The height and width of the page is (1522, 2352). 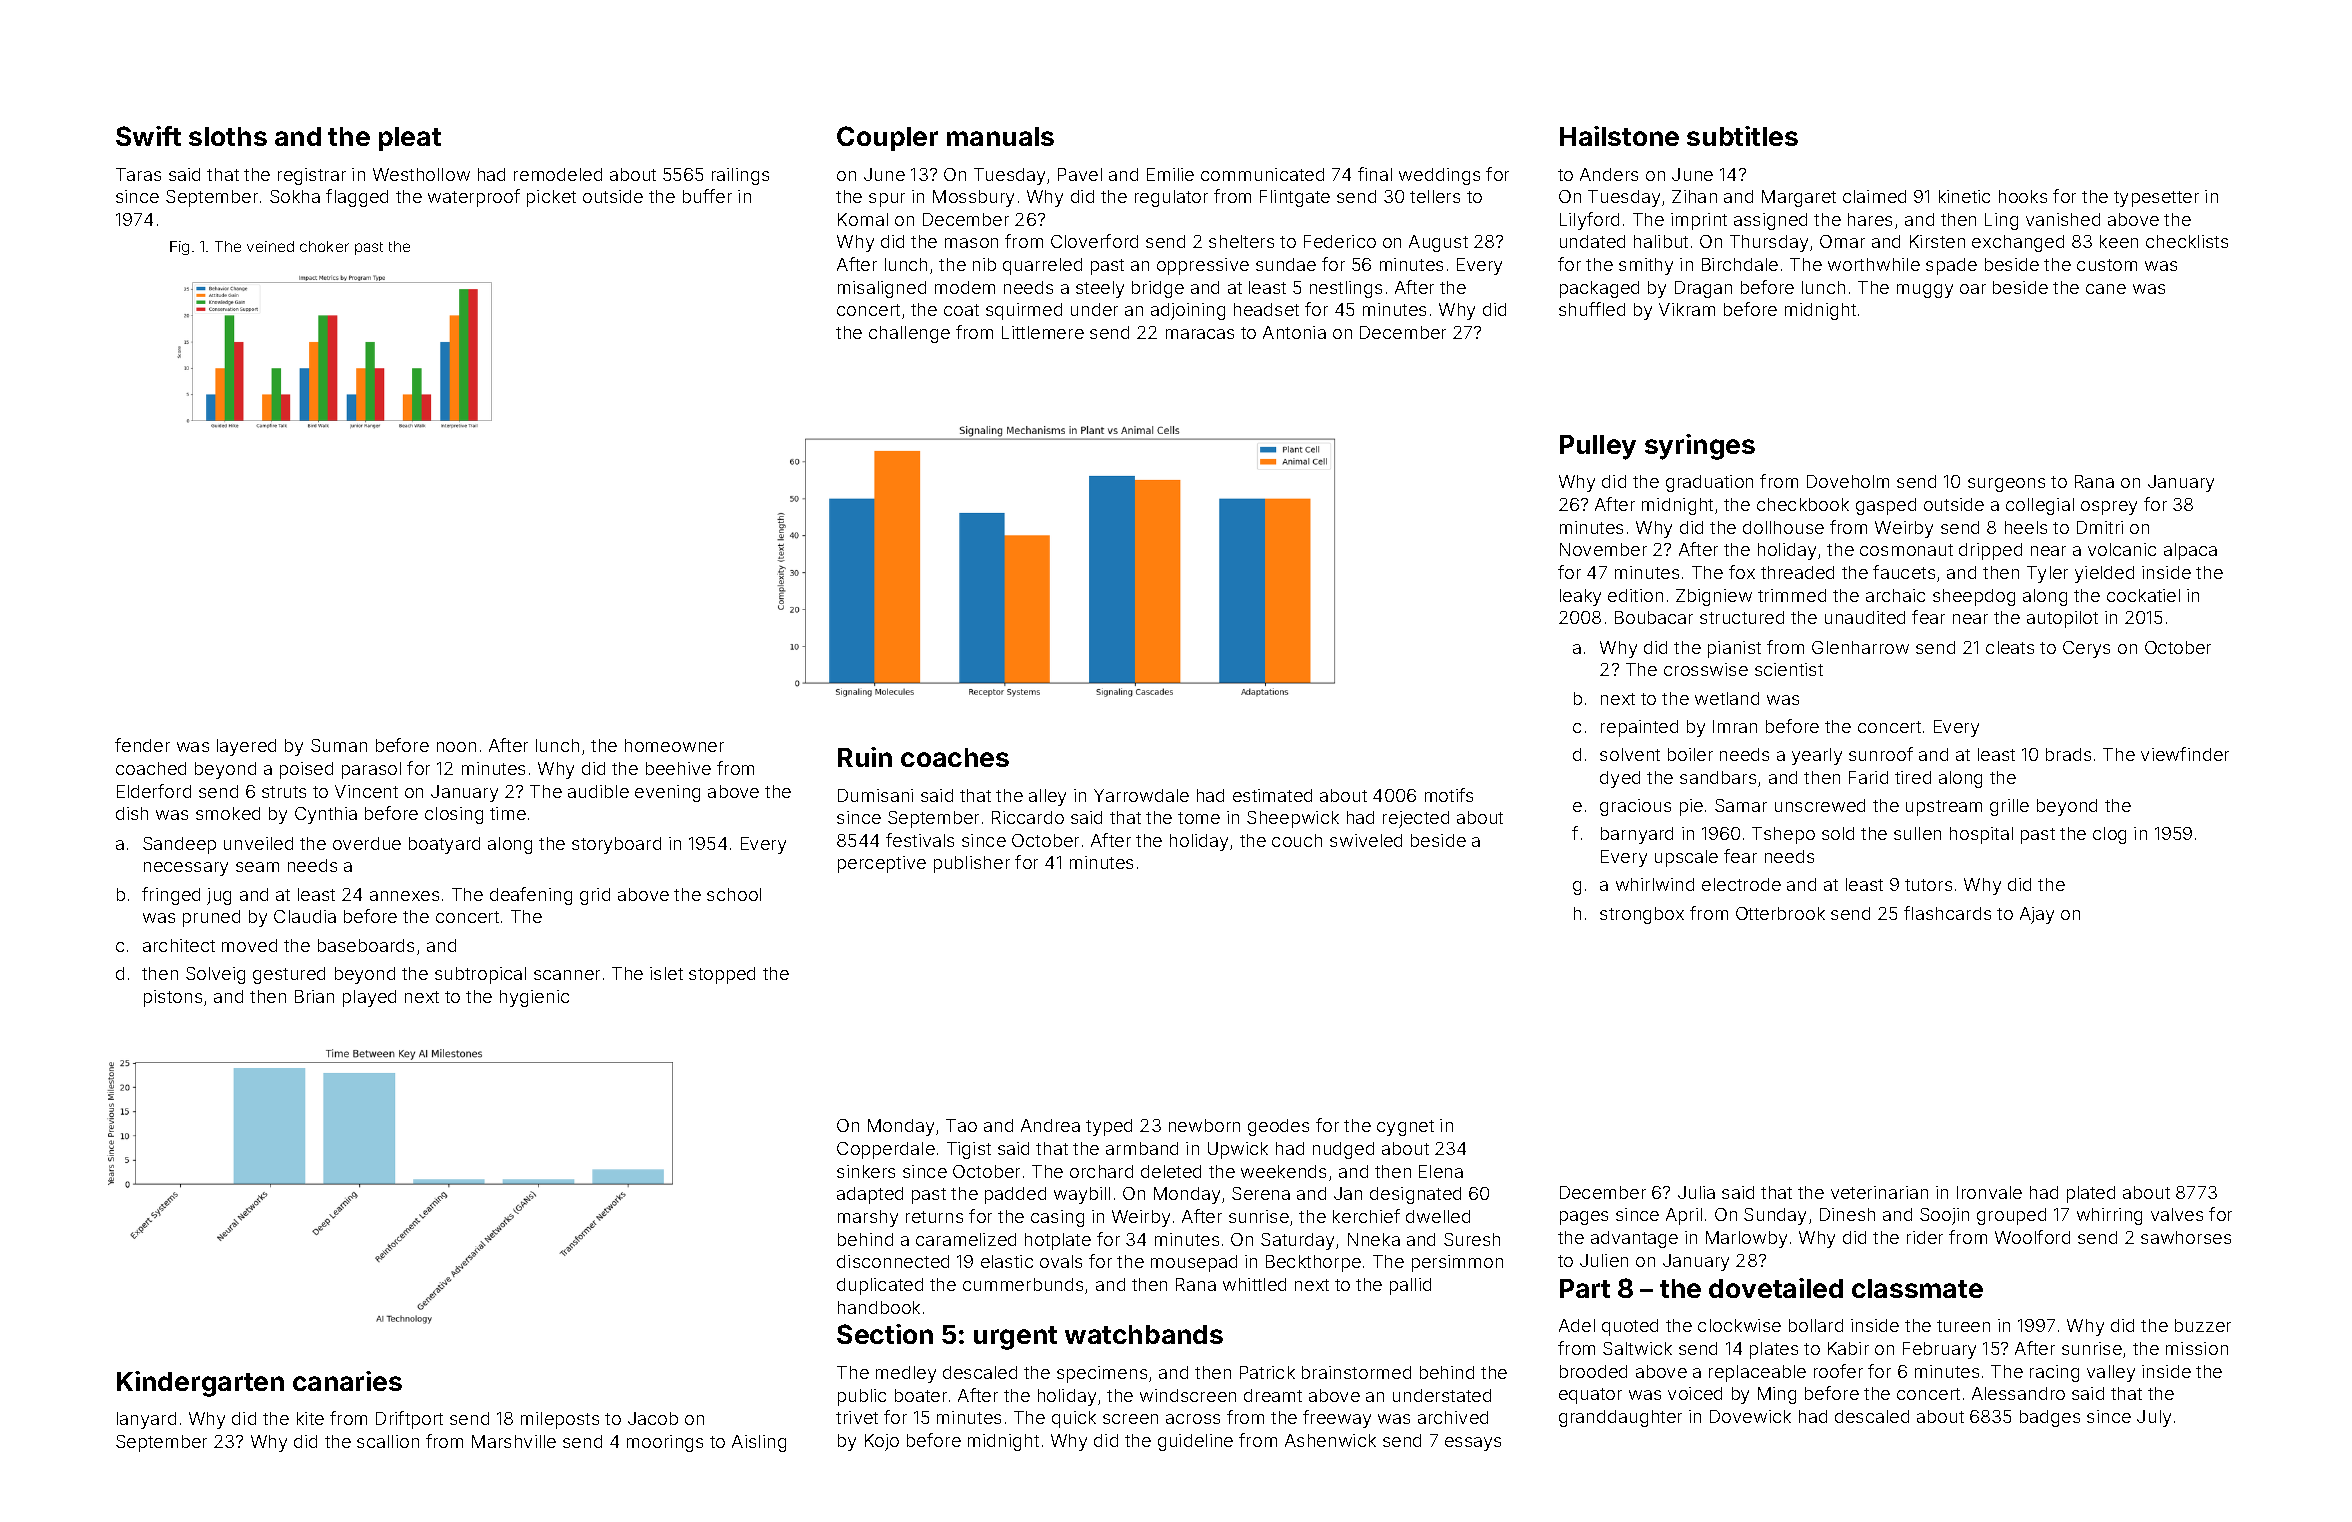 What do you see at coordinates (2023, 196) in the page?
I see `hooks` at bounding box center [2023, 196].
